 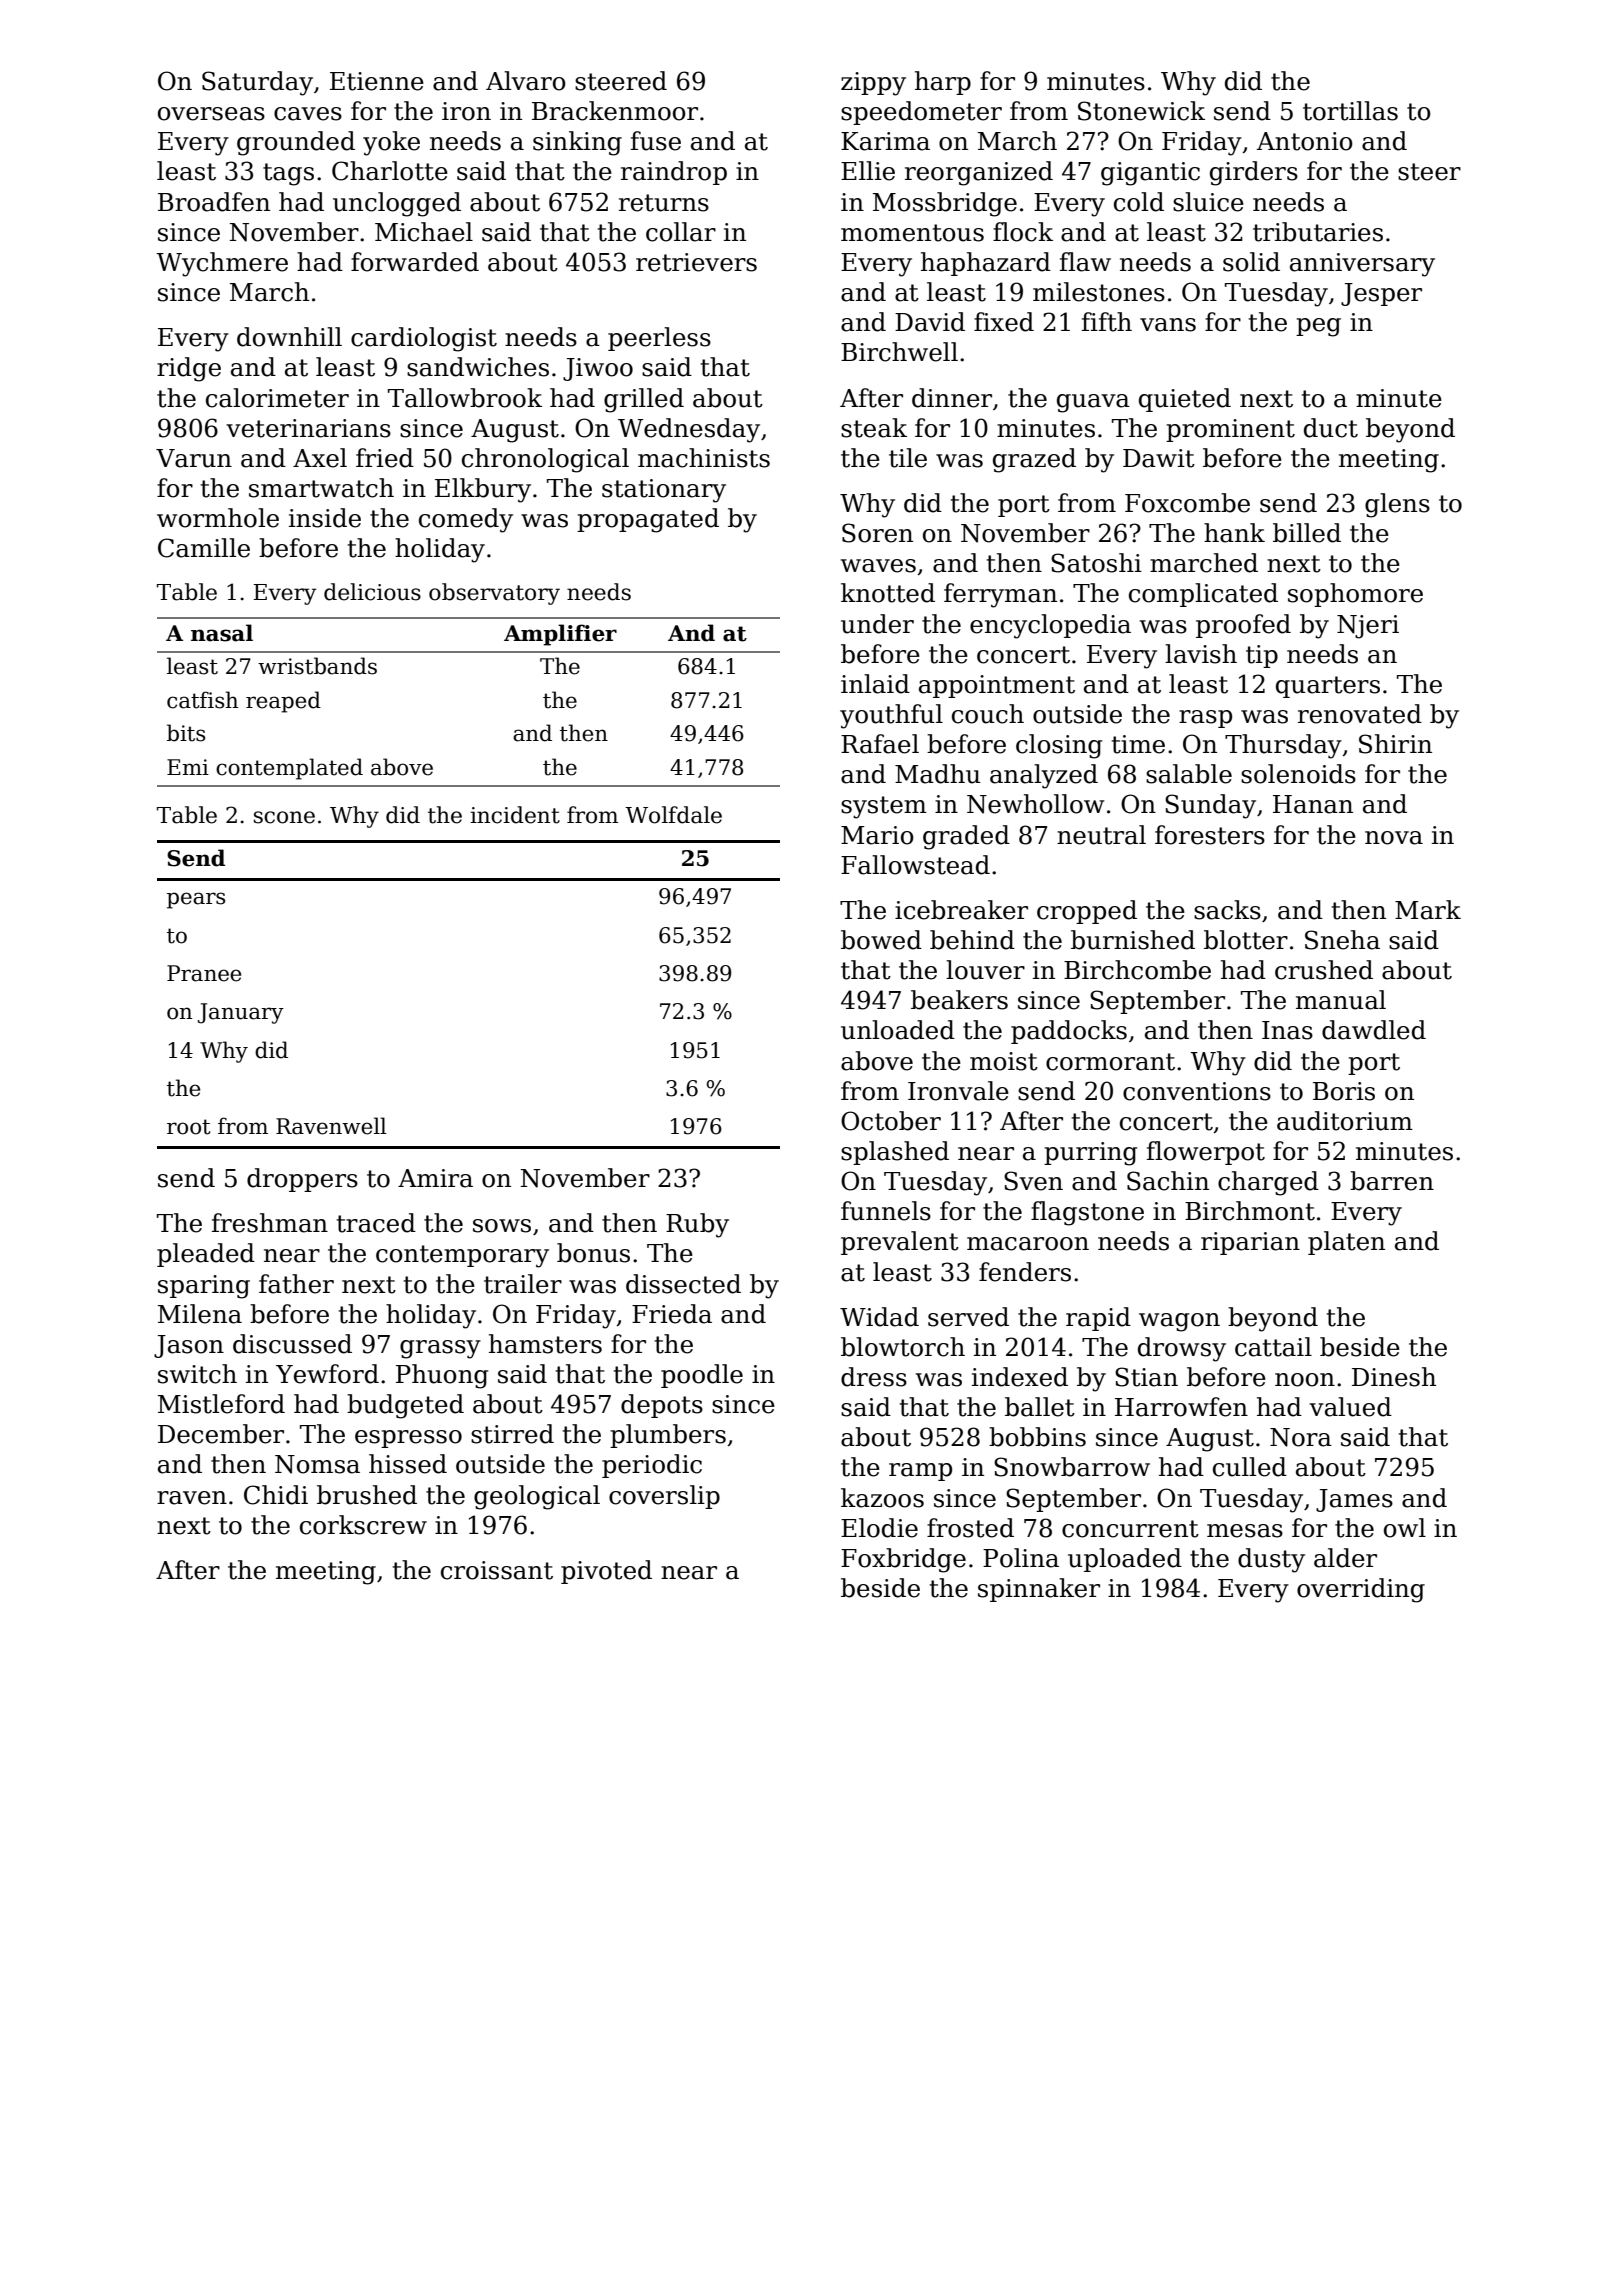 What do you see at coordinates (202, 700) in the page?
I see `catfish` at bounding box center [202, 700].
